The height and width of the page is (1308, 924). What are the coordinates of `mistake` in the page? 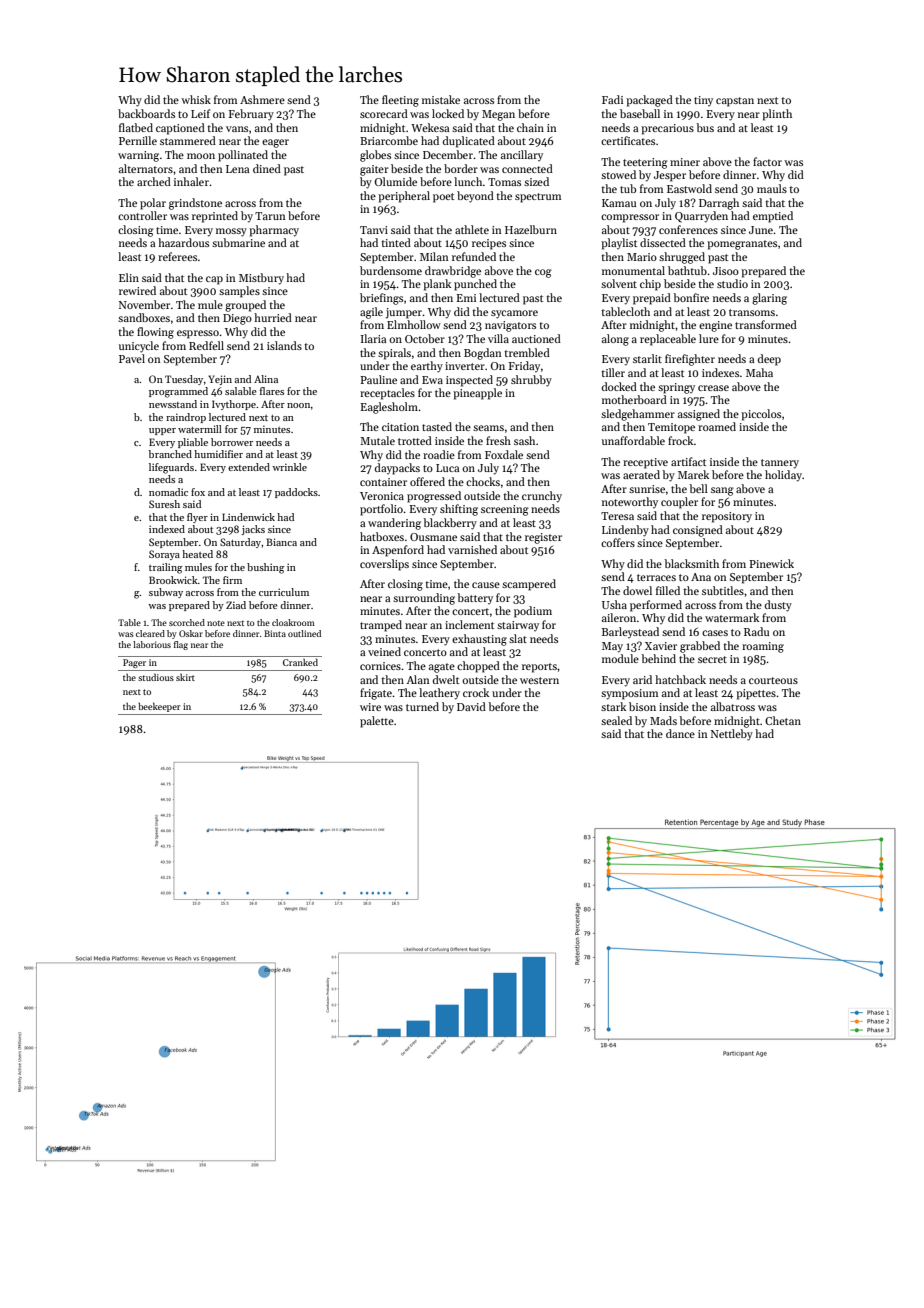 It's located at (441, 99).
